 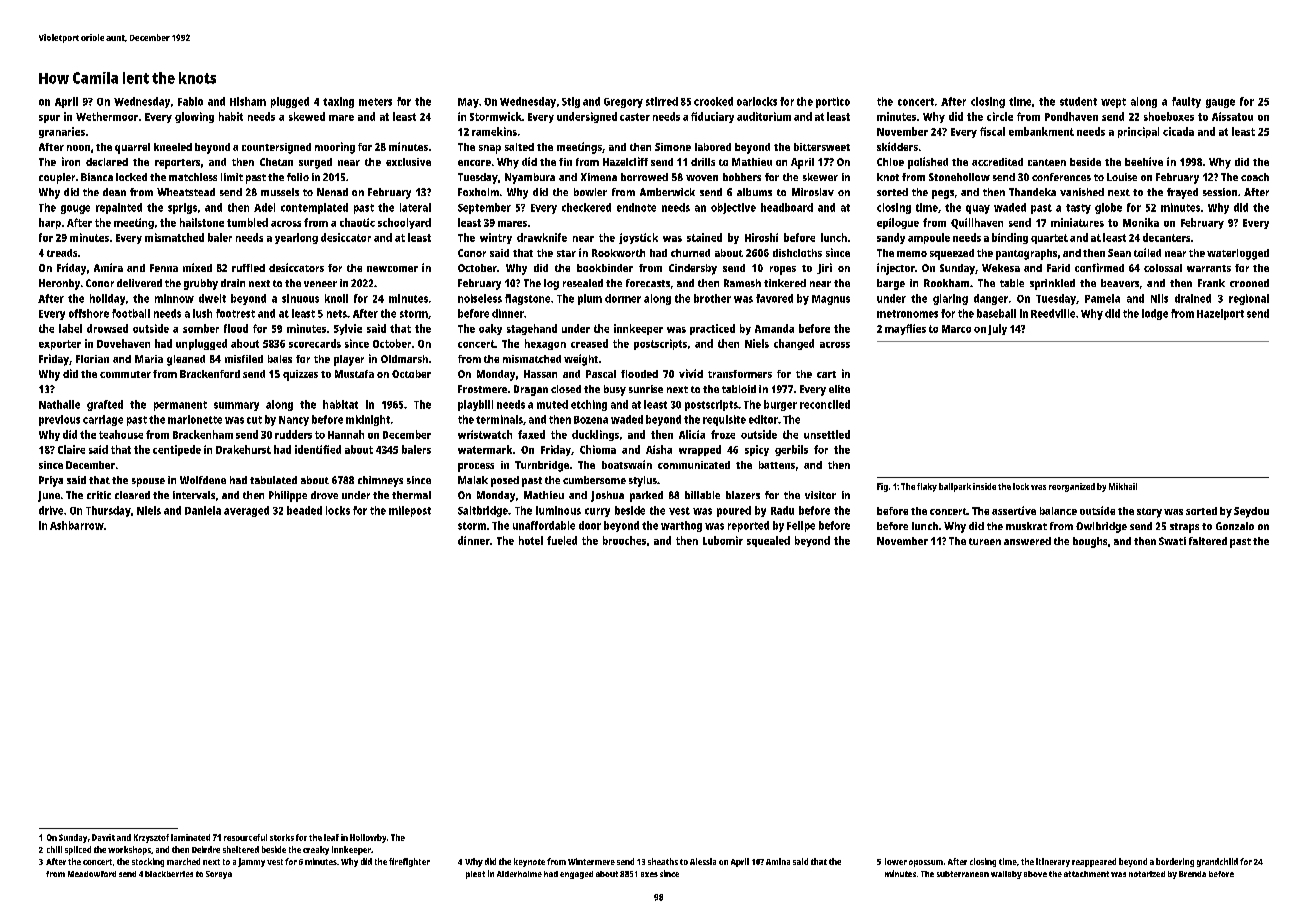 What do you see at coordinates (571, 102) in the screenshot?
I see `Stig` at bounding box center [571, 102].
